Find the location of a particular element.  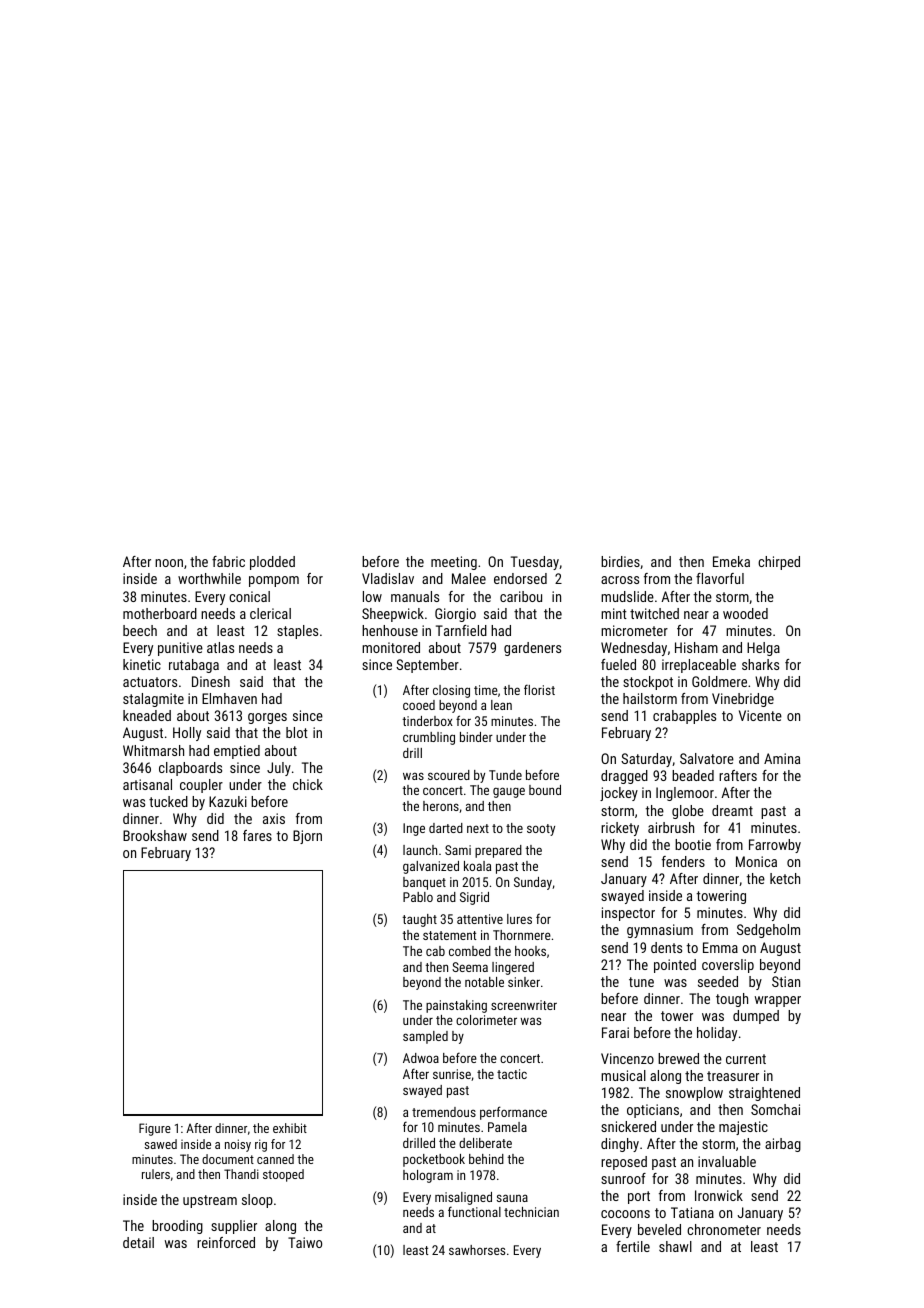

holiday is located at coordinates (717, 1034).
